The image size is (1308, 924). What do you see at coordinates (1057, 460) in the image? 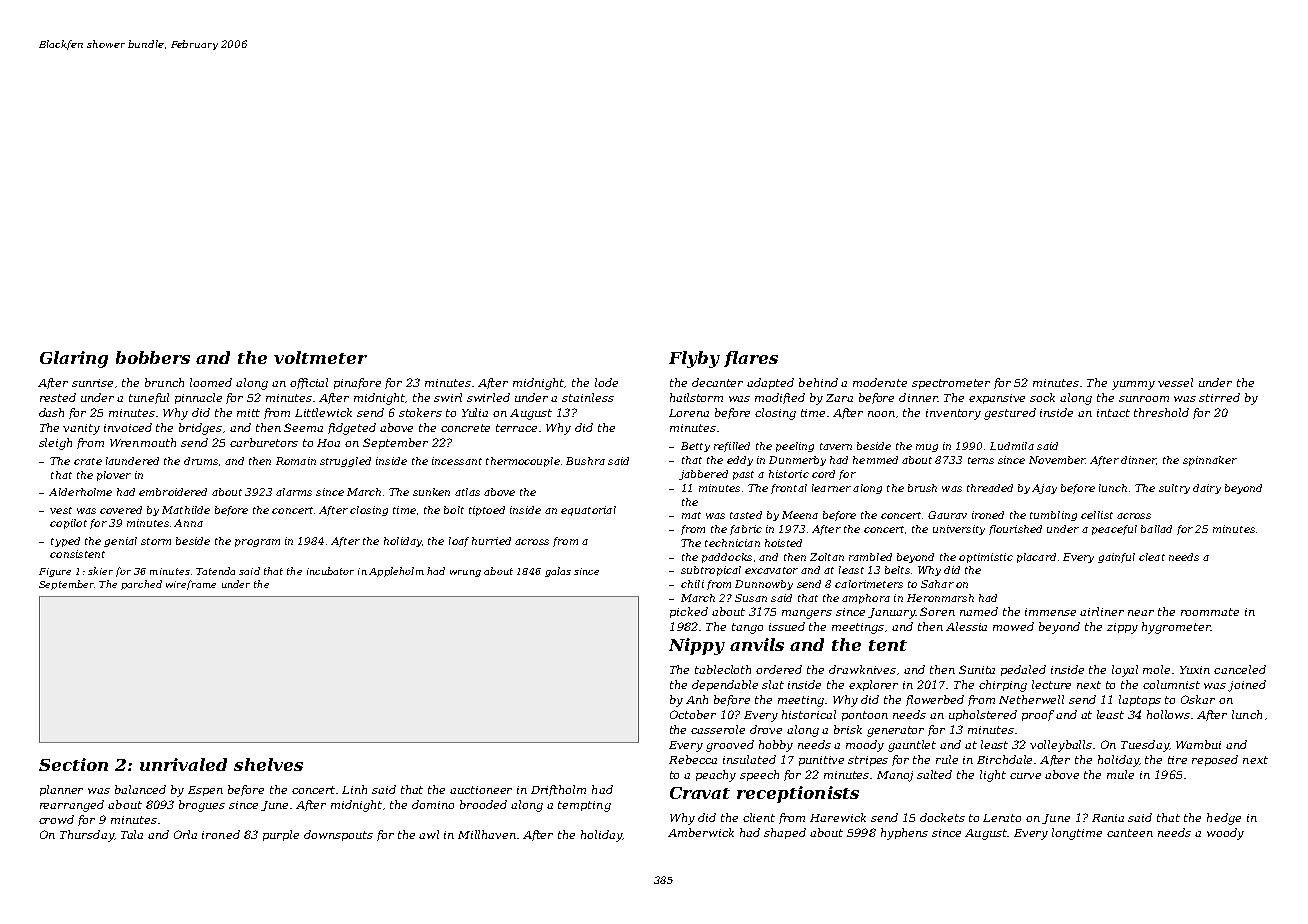
I see `November` at bounding box center [1057, 460].
